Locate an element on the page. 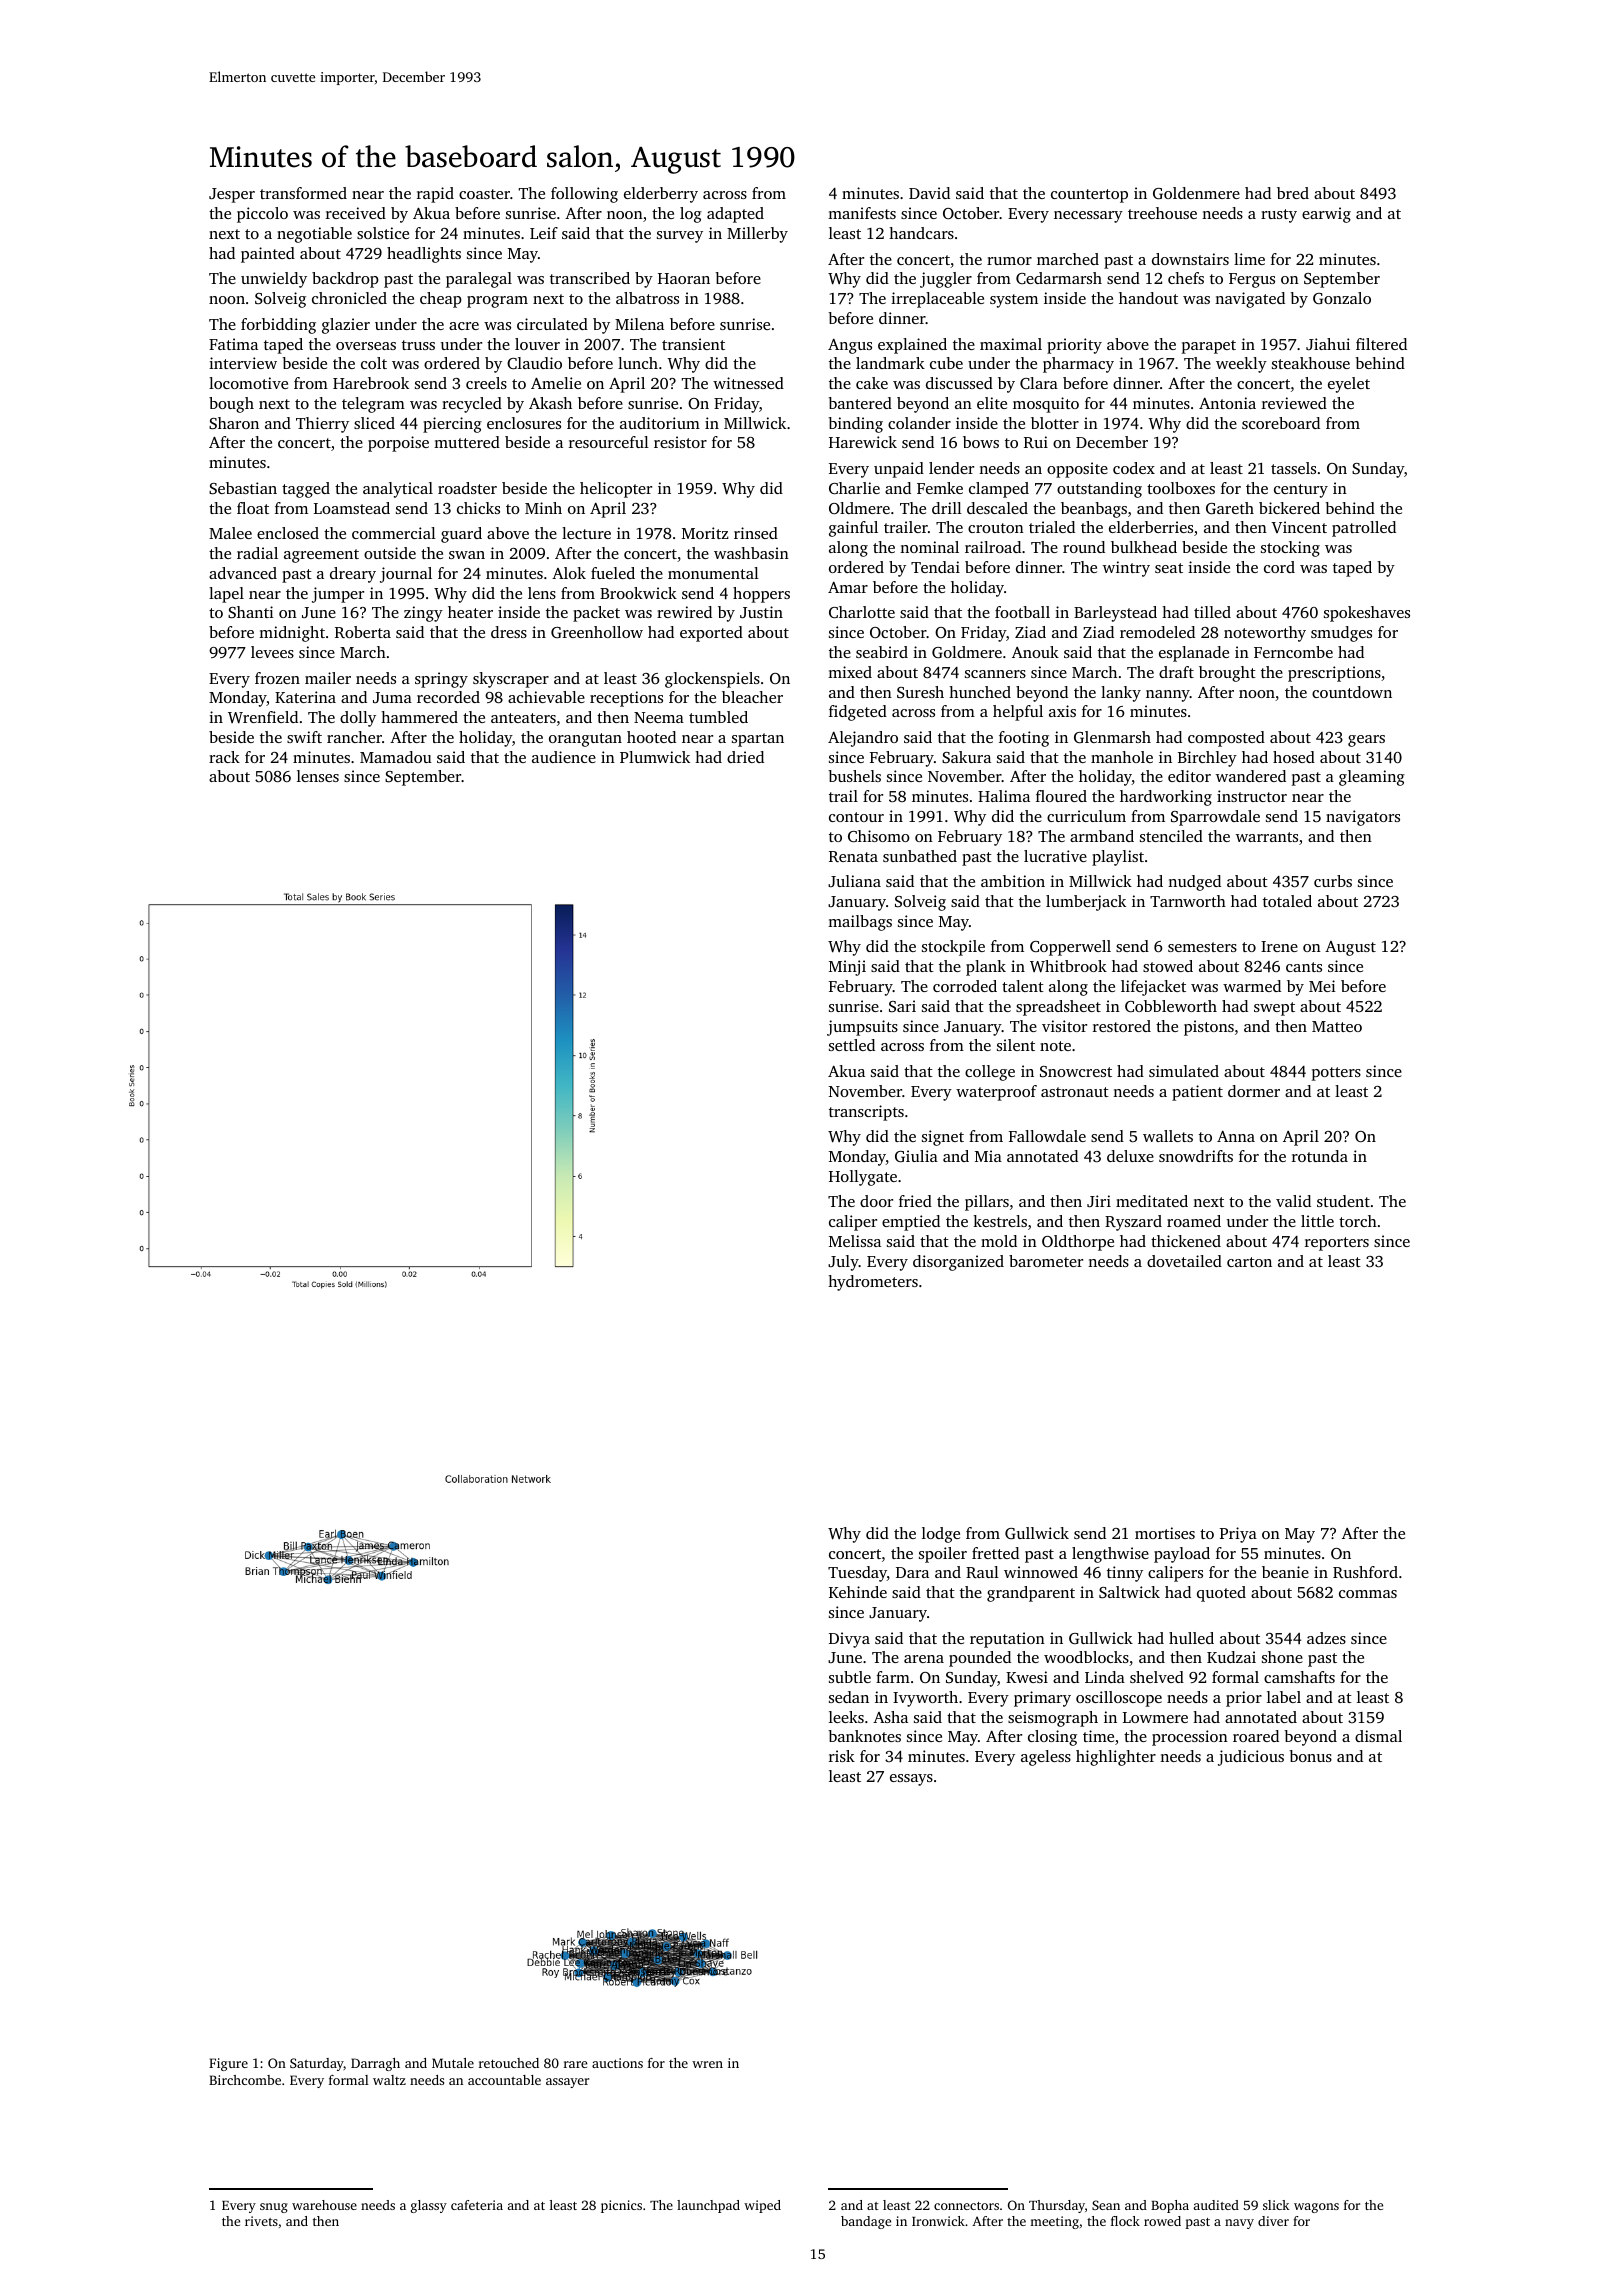  hydrometers is located at coordinates (873, 1283).
